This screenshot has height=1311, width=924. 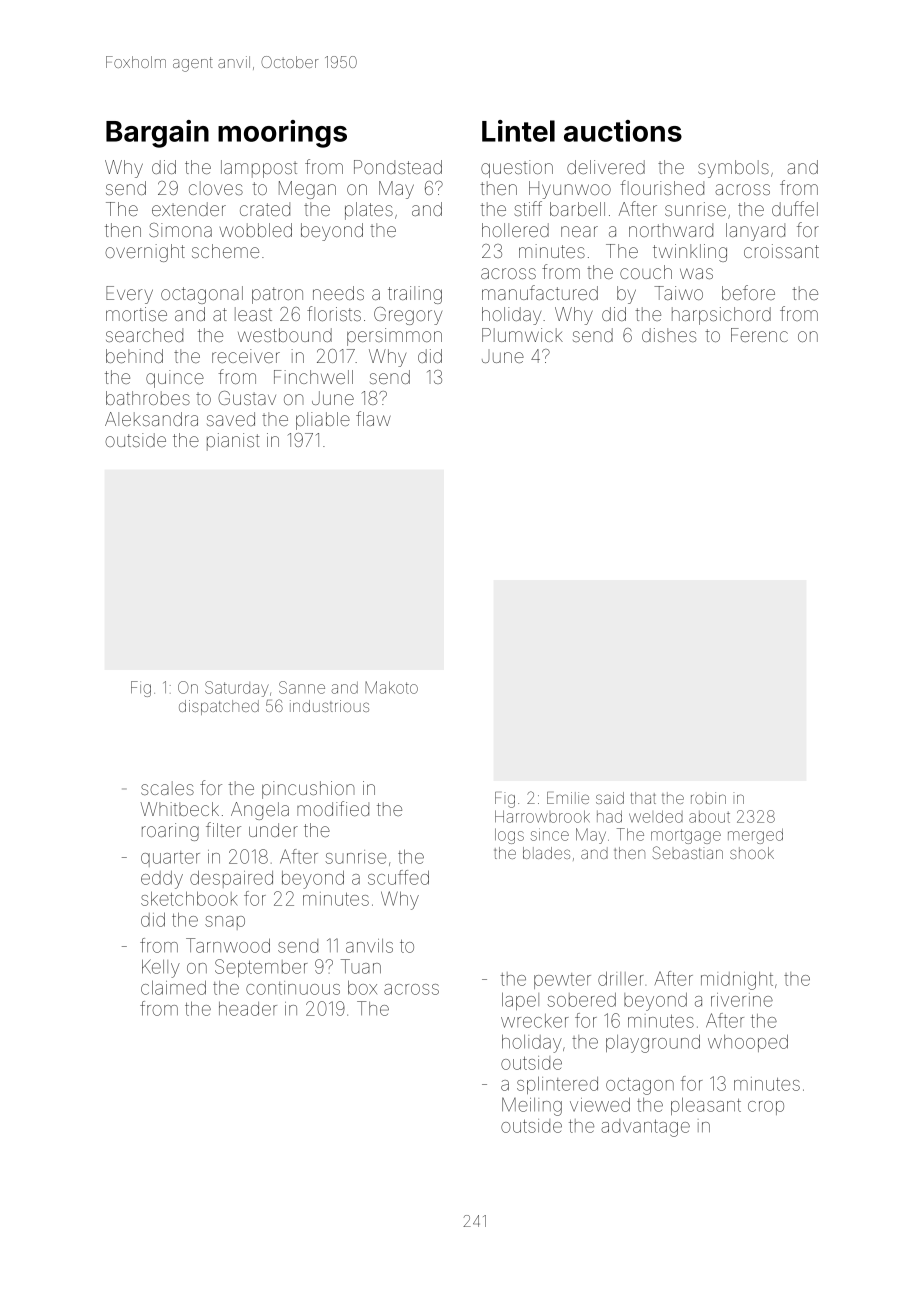 I want to click on patron, so click(x=277, y=295).
